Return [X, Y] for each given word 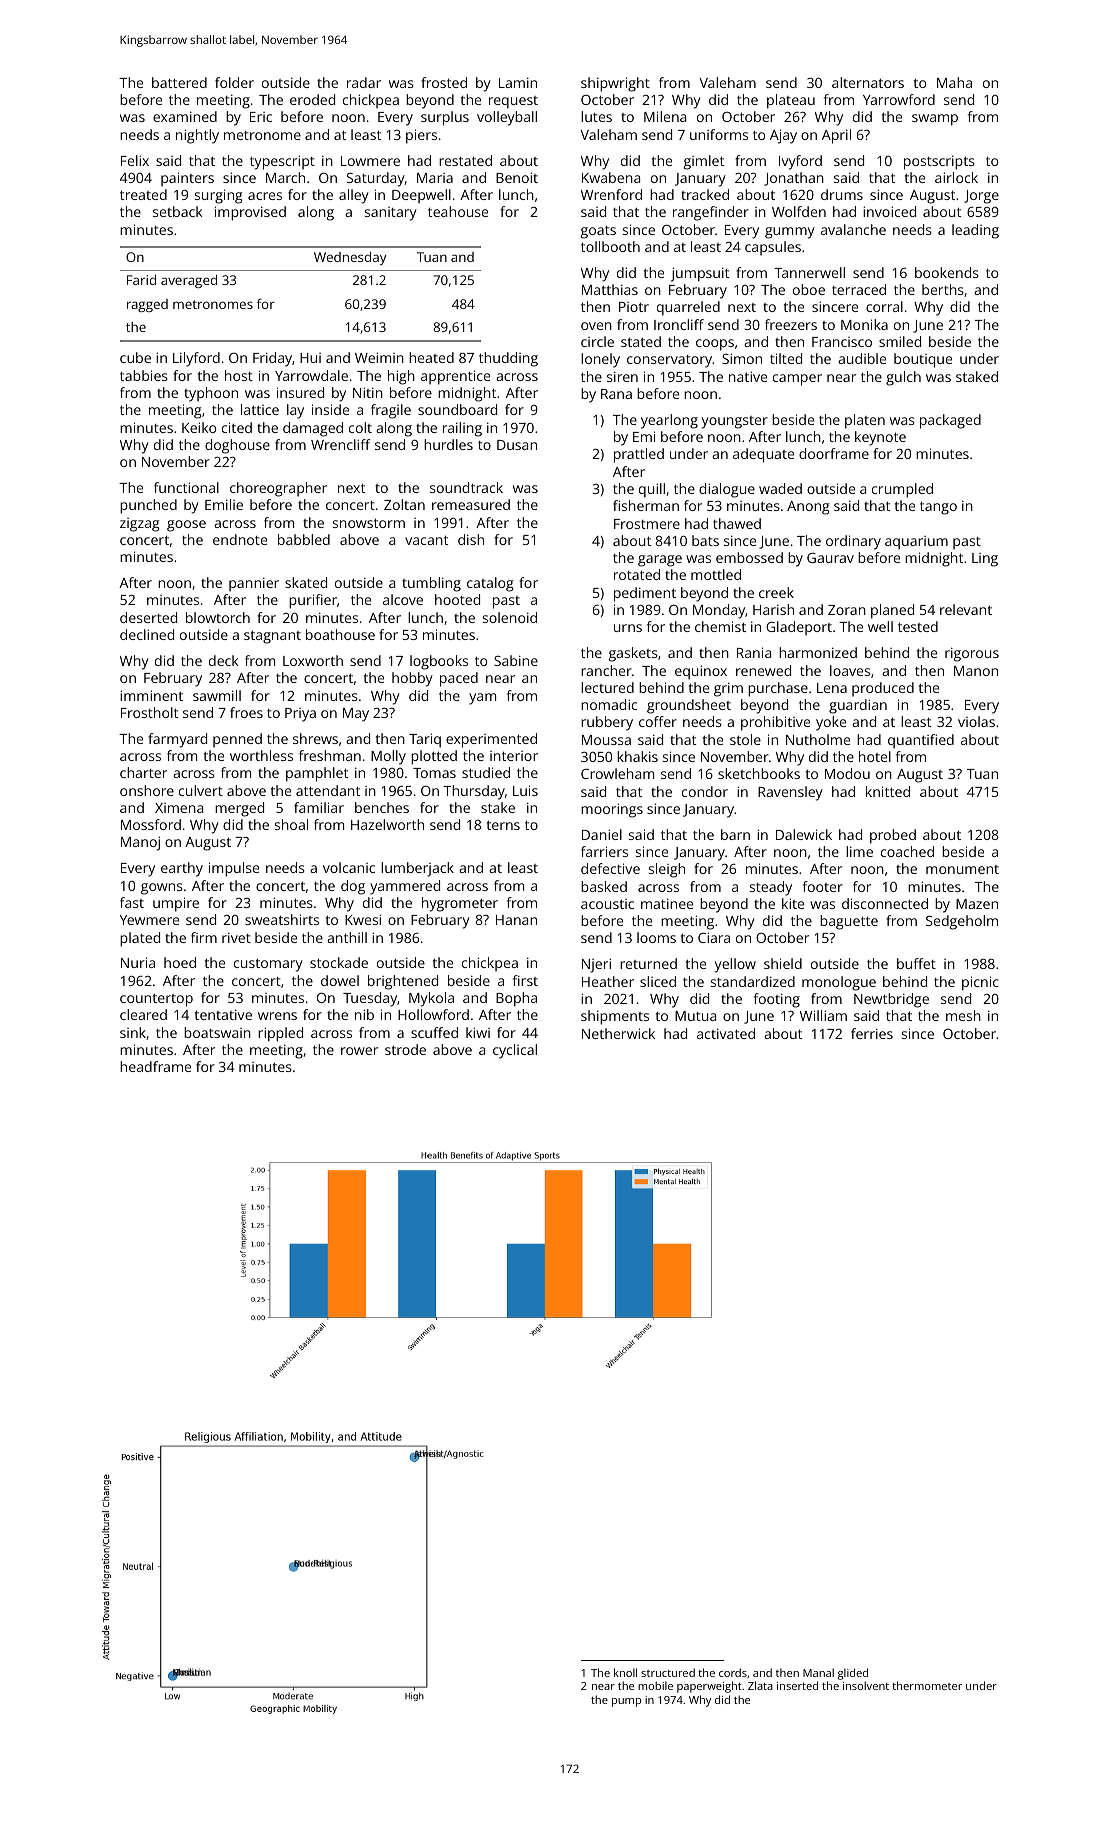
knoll [625, 1672]
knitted [888, 791]
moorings [612, 810]
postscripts [939, 162]
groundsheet [689, 706]
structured [668, 1672]
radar [364, 82]
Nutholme [818, 739]
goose [186, 526]
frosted [444, 82]
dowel [340, 980]
